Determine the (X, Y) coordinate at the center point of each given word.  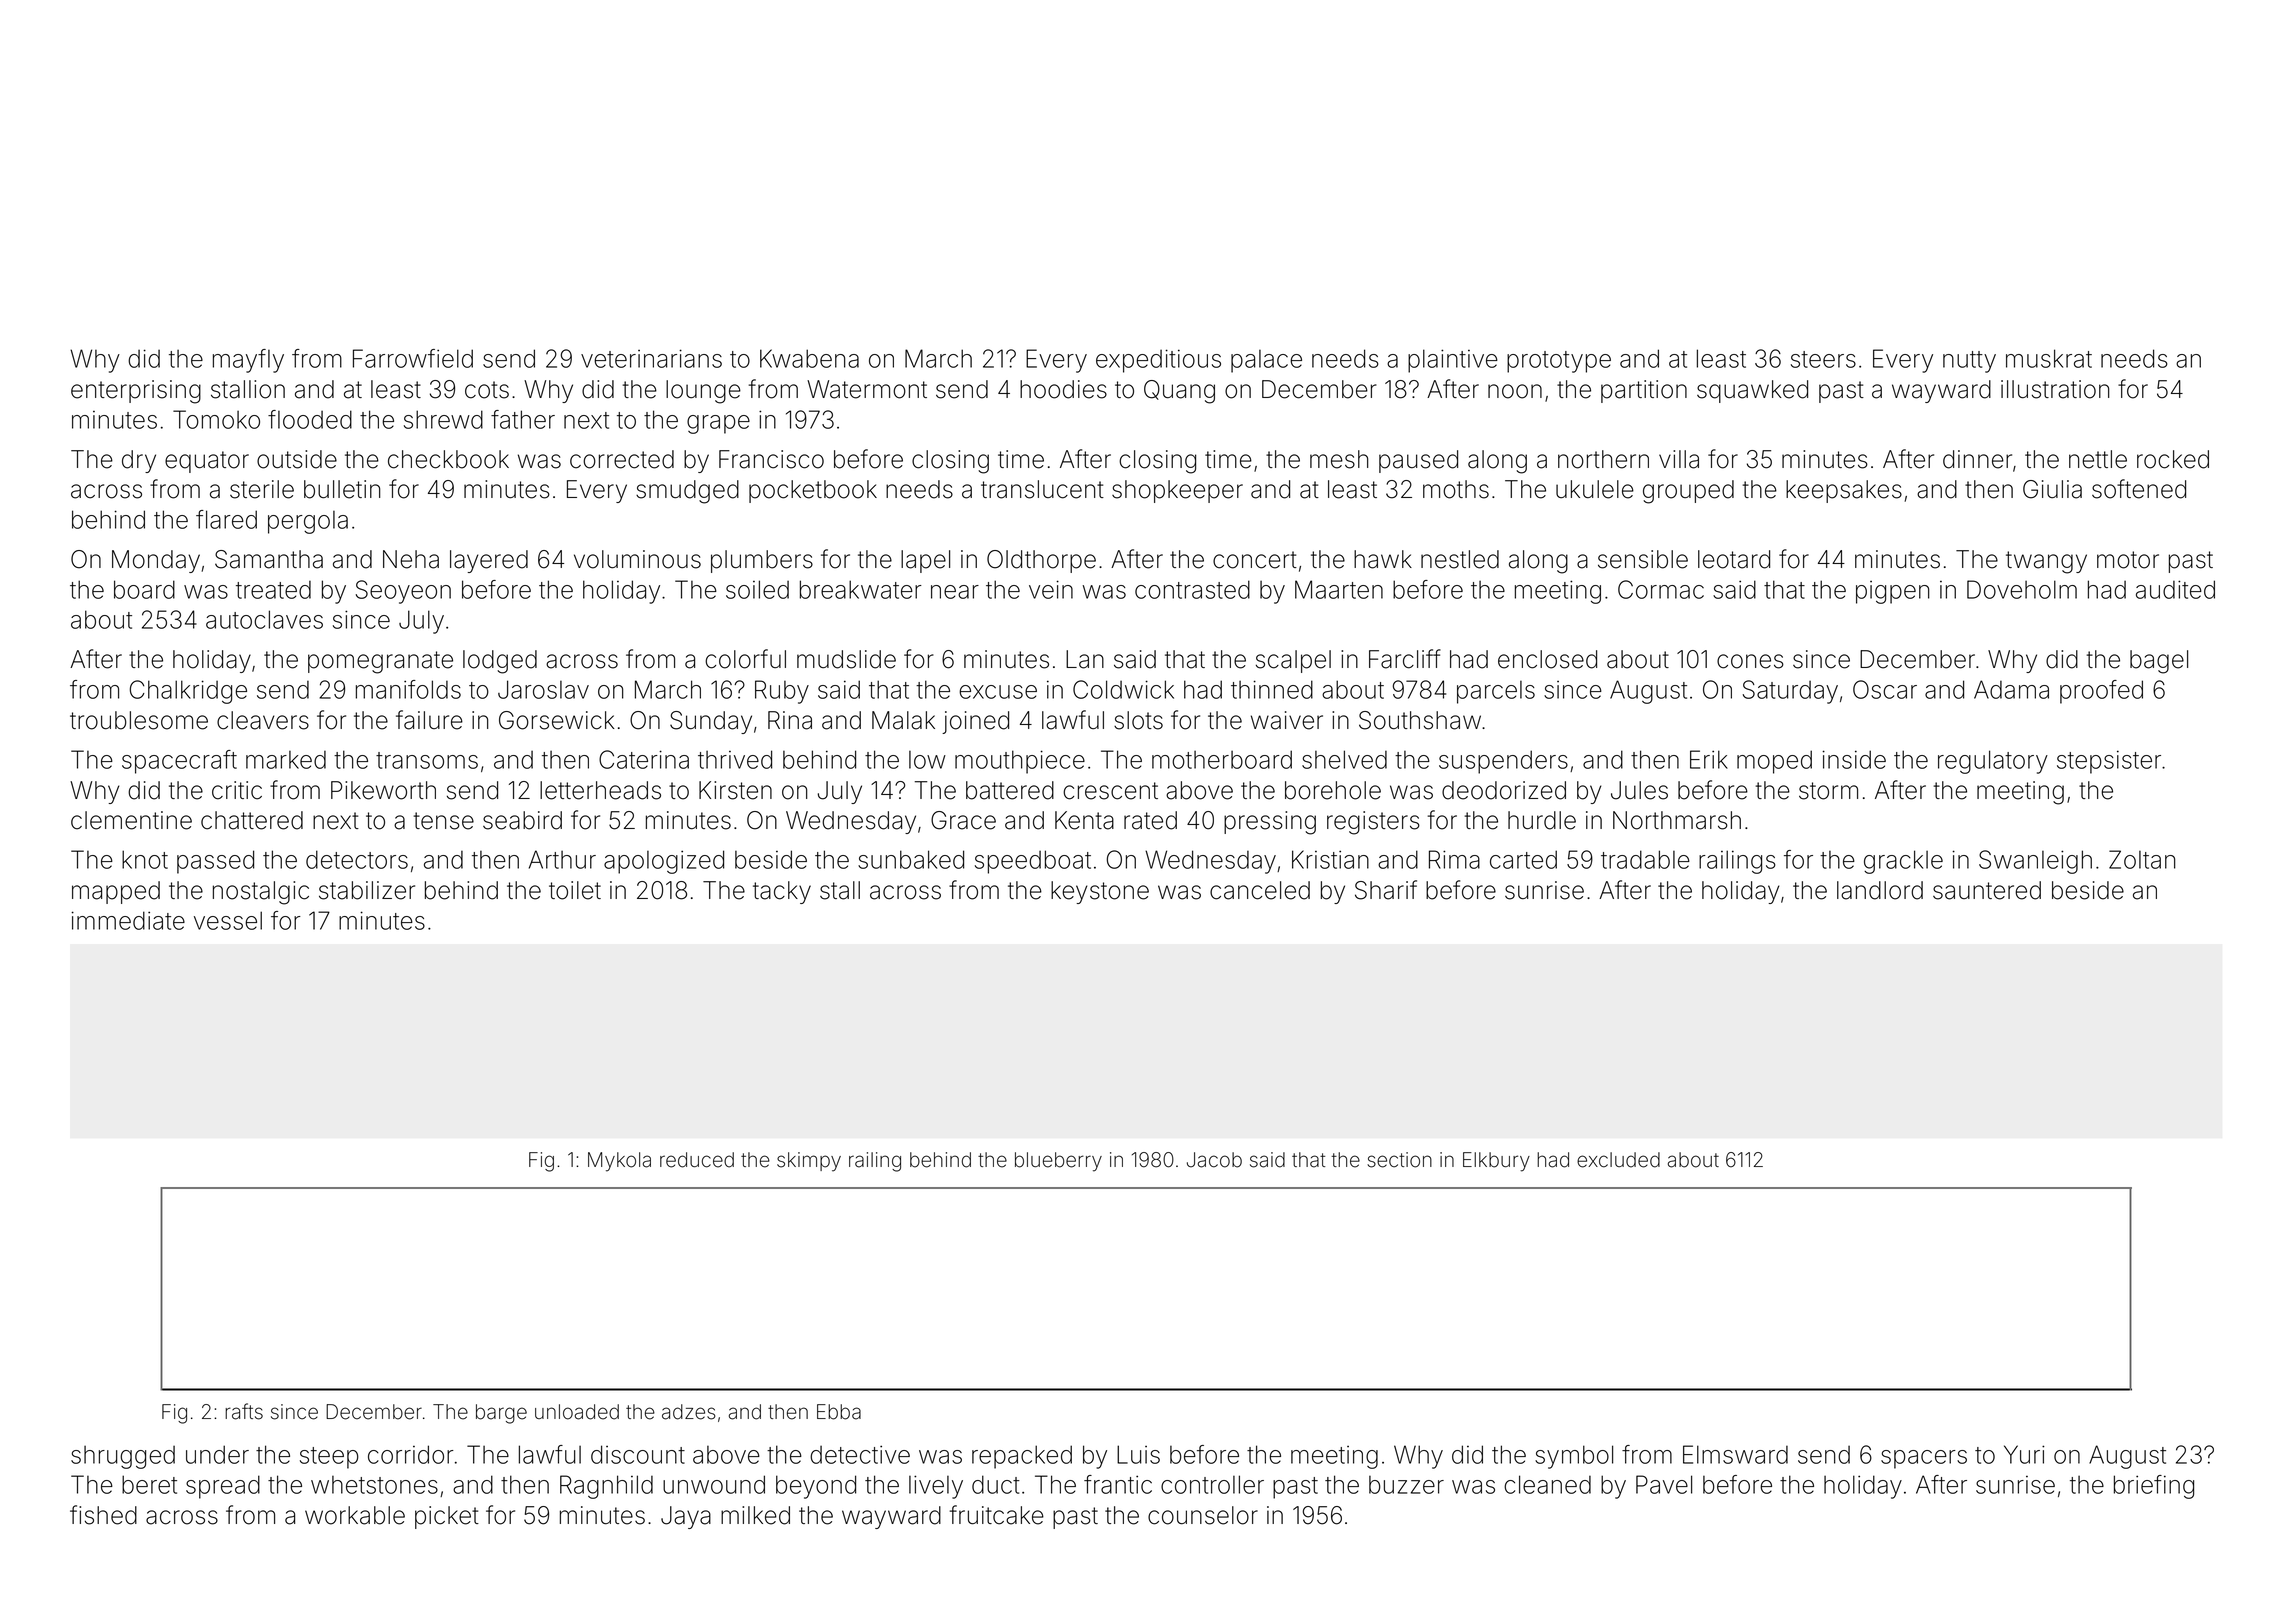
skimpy (809, 1162)
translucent (1042, 489)
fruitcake (997, 1515)
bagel (2159, 662)
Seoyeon (403, 592)
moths (1456, 489)
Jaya (686, 1517)
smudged (687, 492)
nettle (2098, 459)
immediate (128, 920)
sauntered (1987, 890)
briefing (2154, 1487)
